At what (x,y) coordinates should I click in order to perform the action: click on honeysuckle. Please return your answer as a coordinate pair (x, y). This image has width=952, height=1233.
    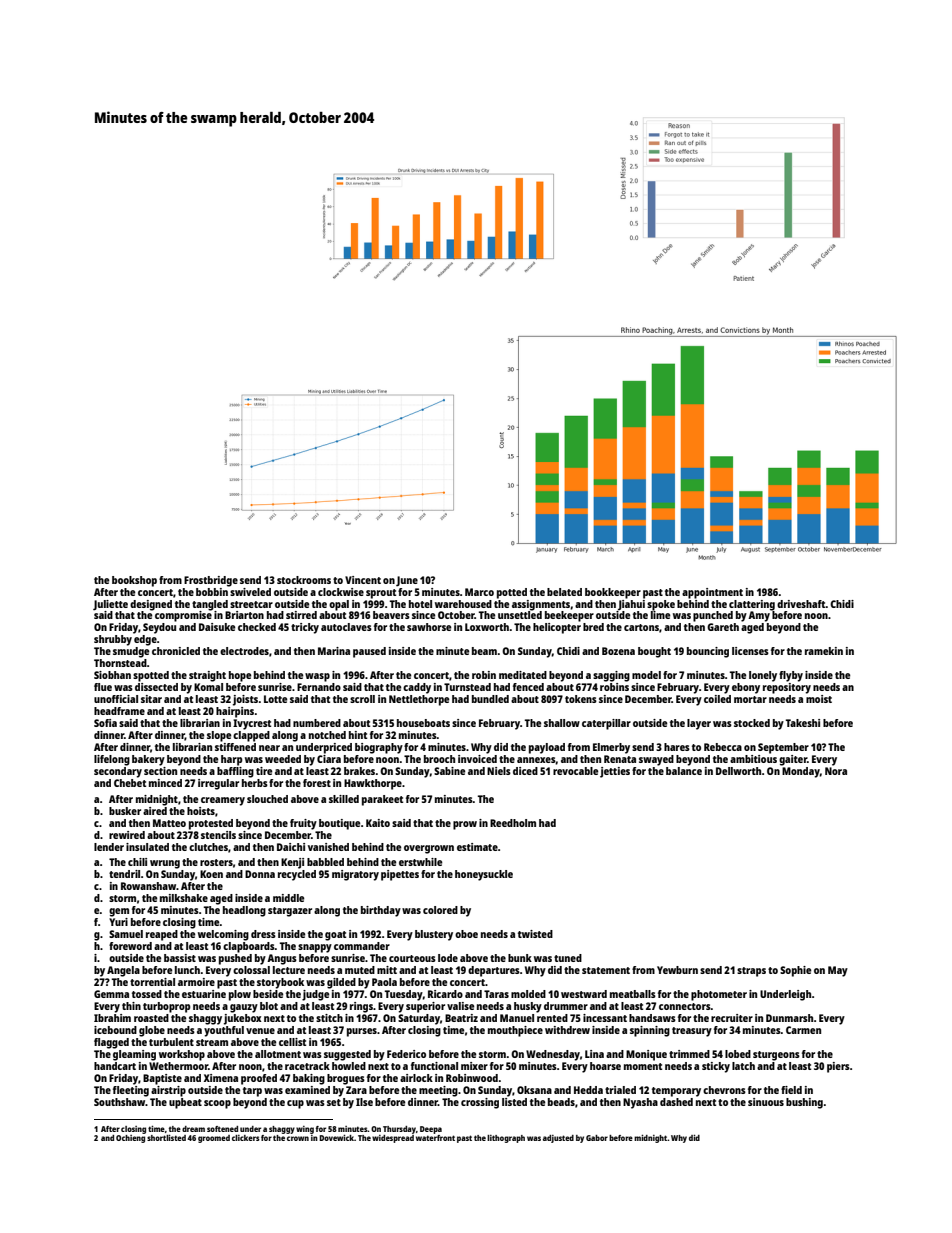
    Looking at the image, I should click on (484, 875).
